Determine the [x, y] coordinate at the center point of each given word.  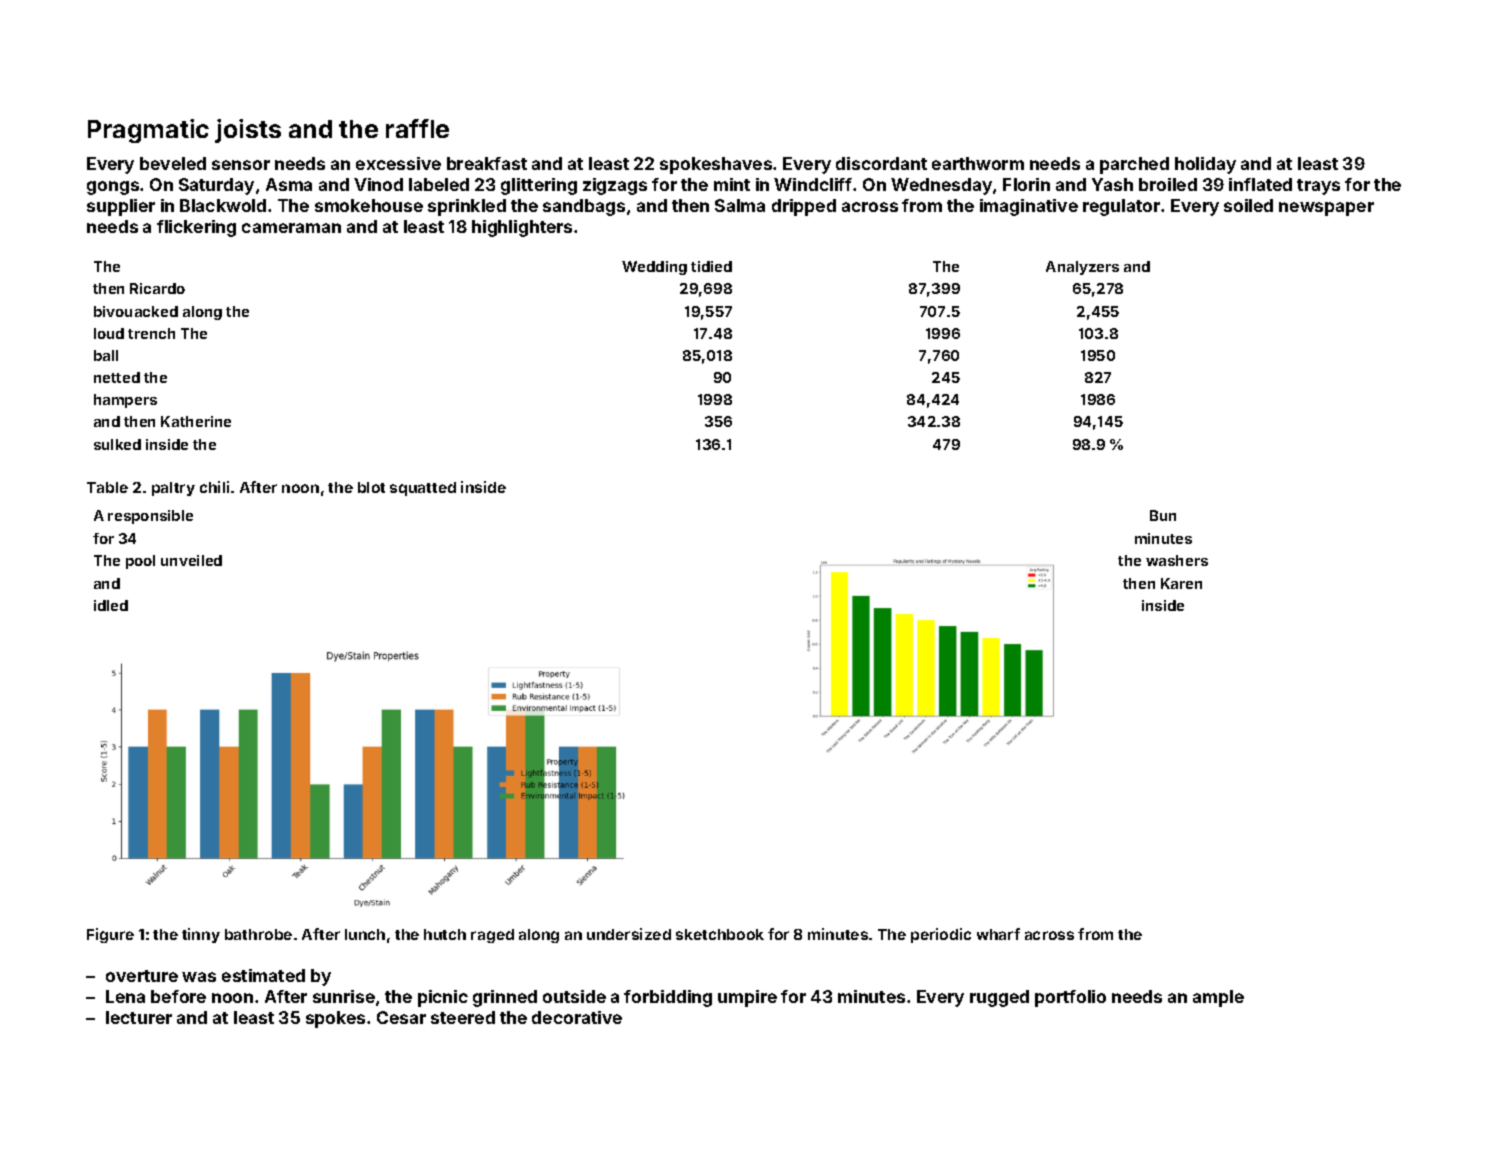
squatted [423, 489]
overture [142, 976]
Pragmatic [148, 131]
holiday [1205, 165]
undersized [629, 934]
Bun [1163, 515]
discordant [881, 163]
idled [111, 605]
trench [151, 333]
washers [1177, 560]
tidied [711, 266]
